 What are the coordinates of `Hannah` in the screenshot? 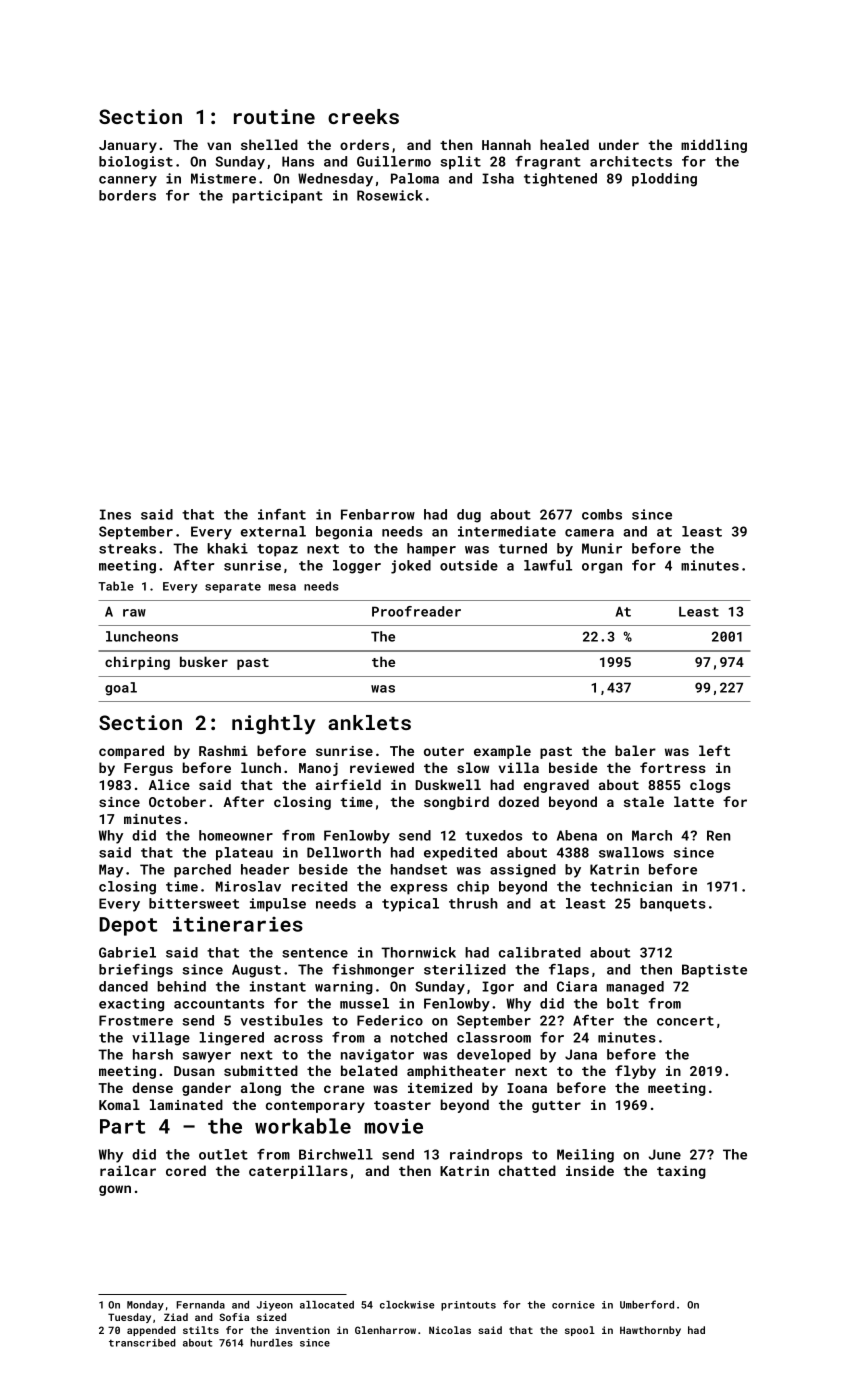 It's located at (506, 144).
